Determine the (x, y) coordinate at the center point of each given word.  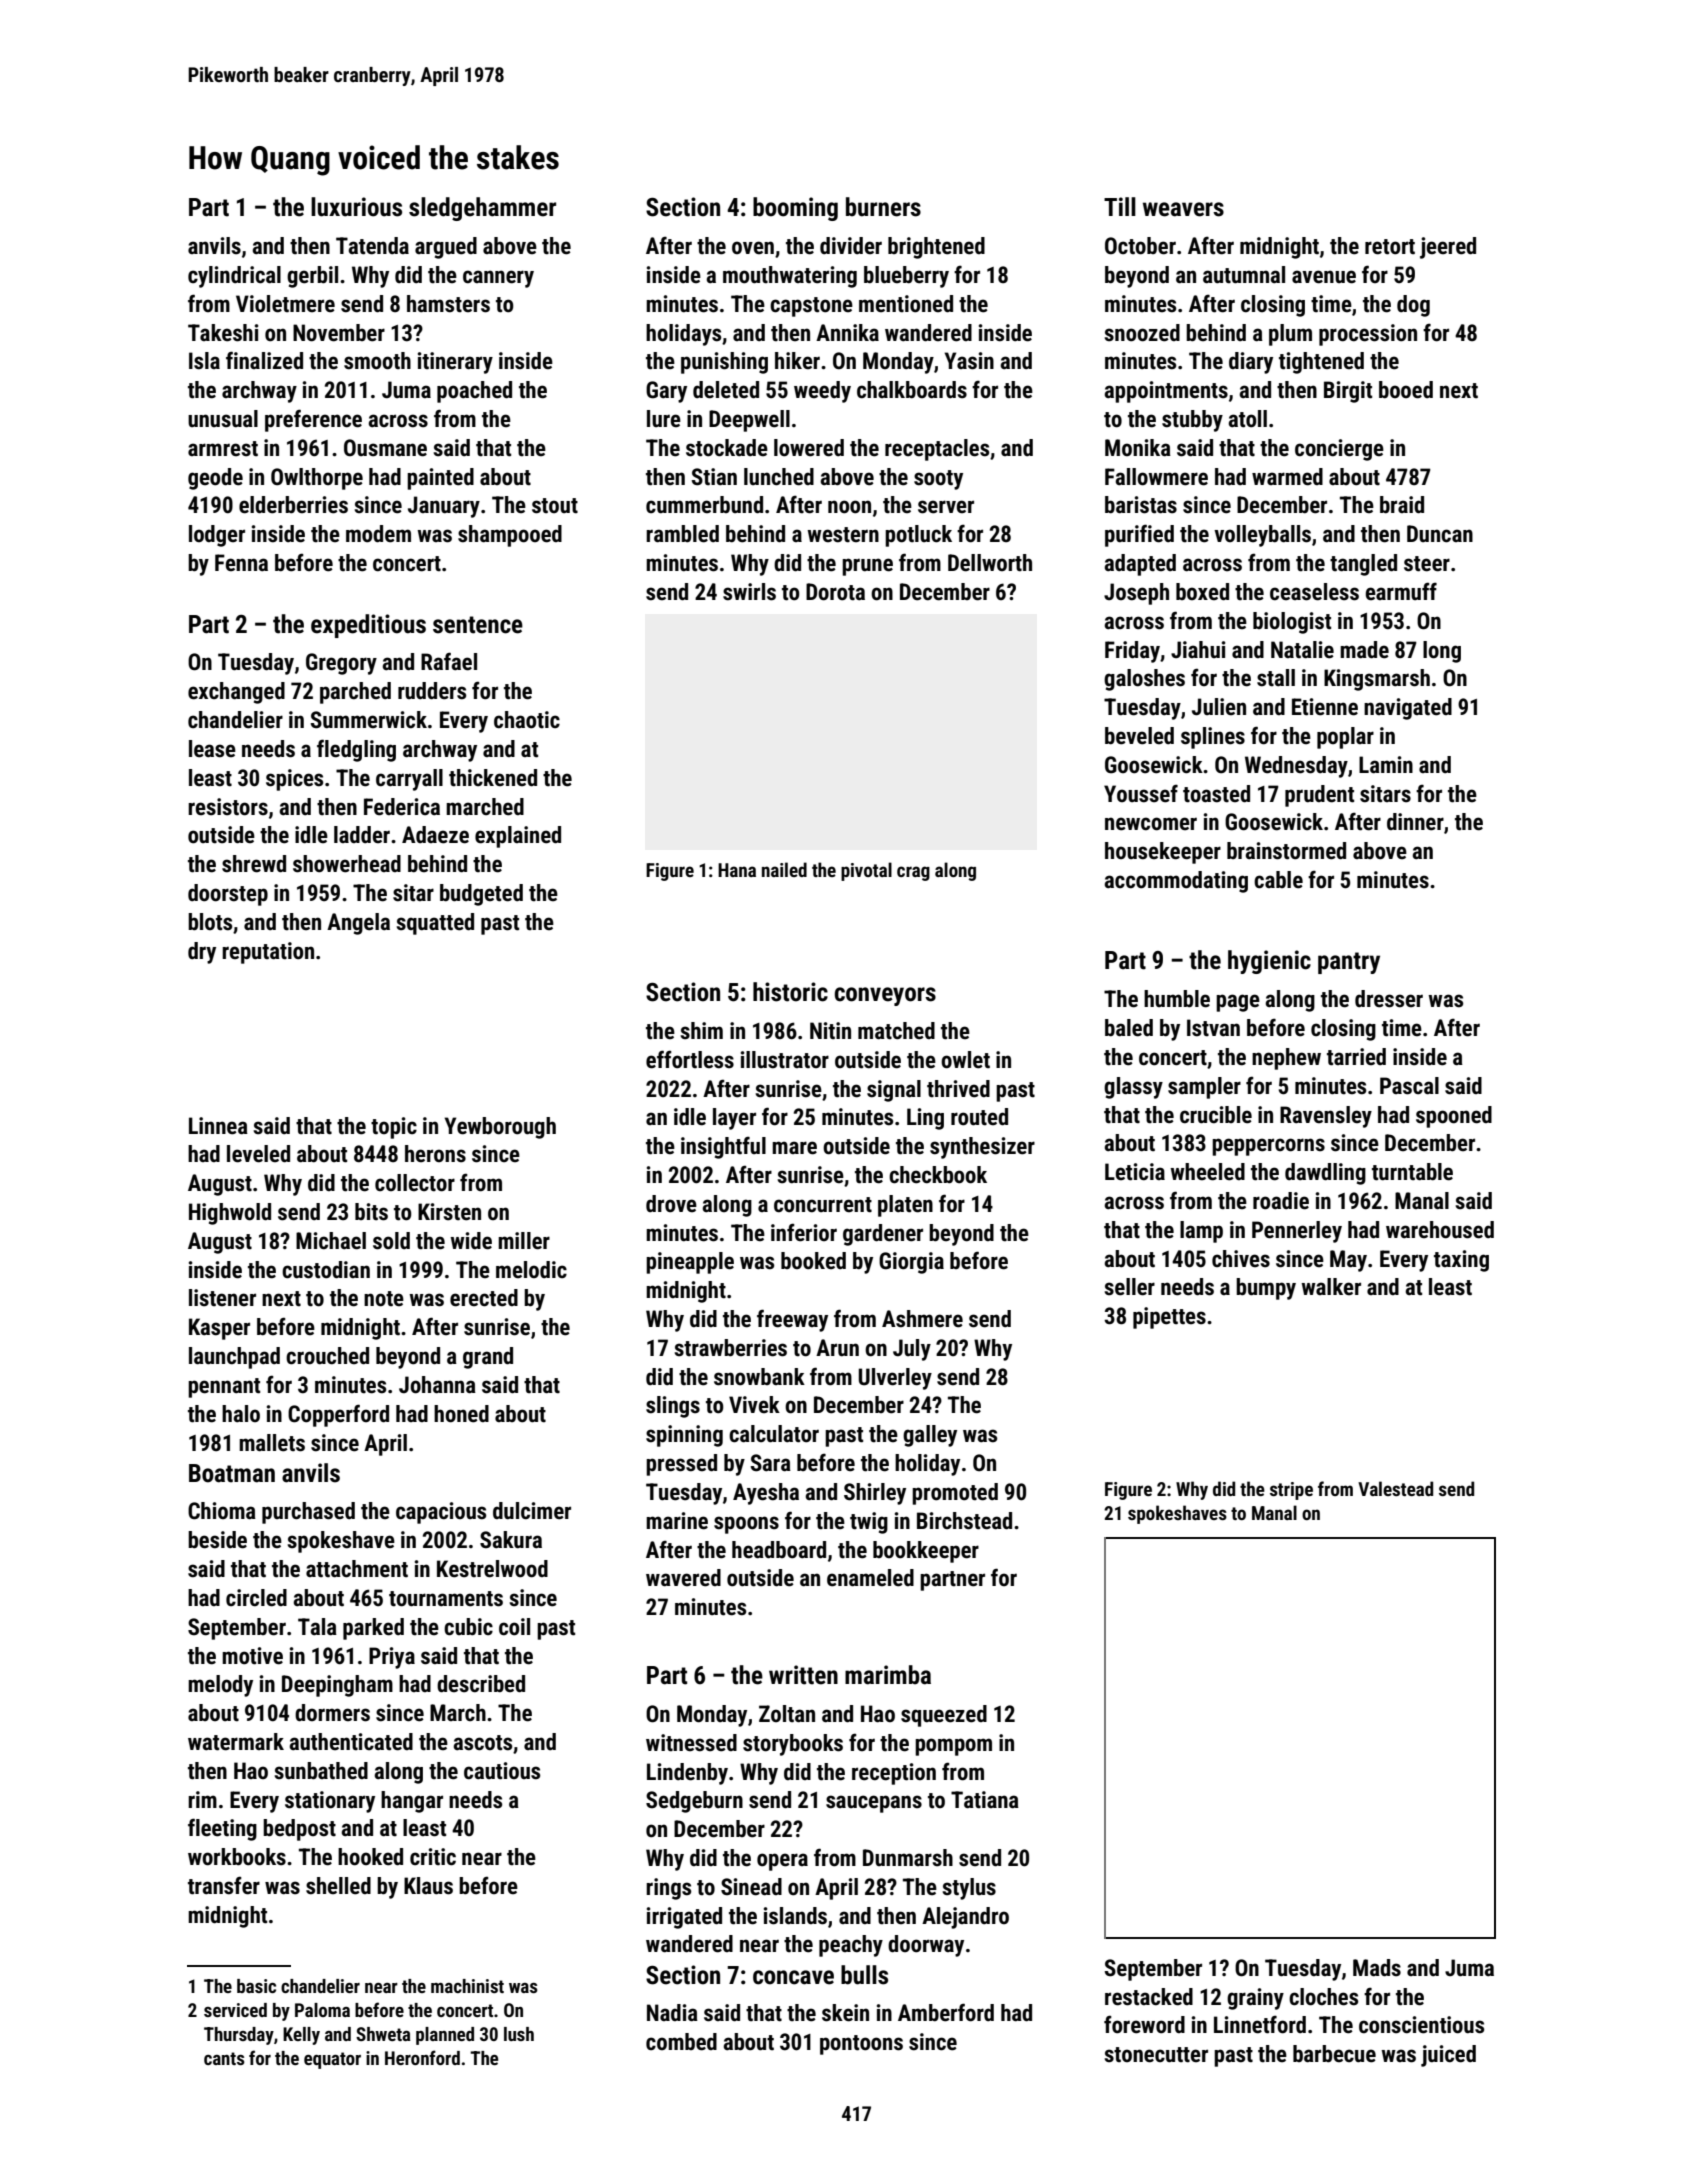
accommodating (1176, 882)
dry (202, 953)
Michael (331, 1241)
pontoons (861, 2045)
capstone (811, 307)
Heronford (422, 2057)
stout (555, 506)
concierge (1339, 450)
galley (930, 1436)
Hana (737, 870)
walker (1331, 1287)
